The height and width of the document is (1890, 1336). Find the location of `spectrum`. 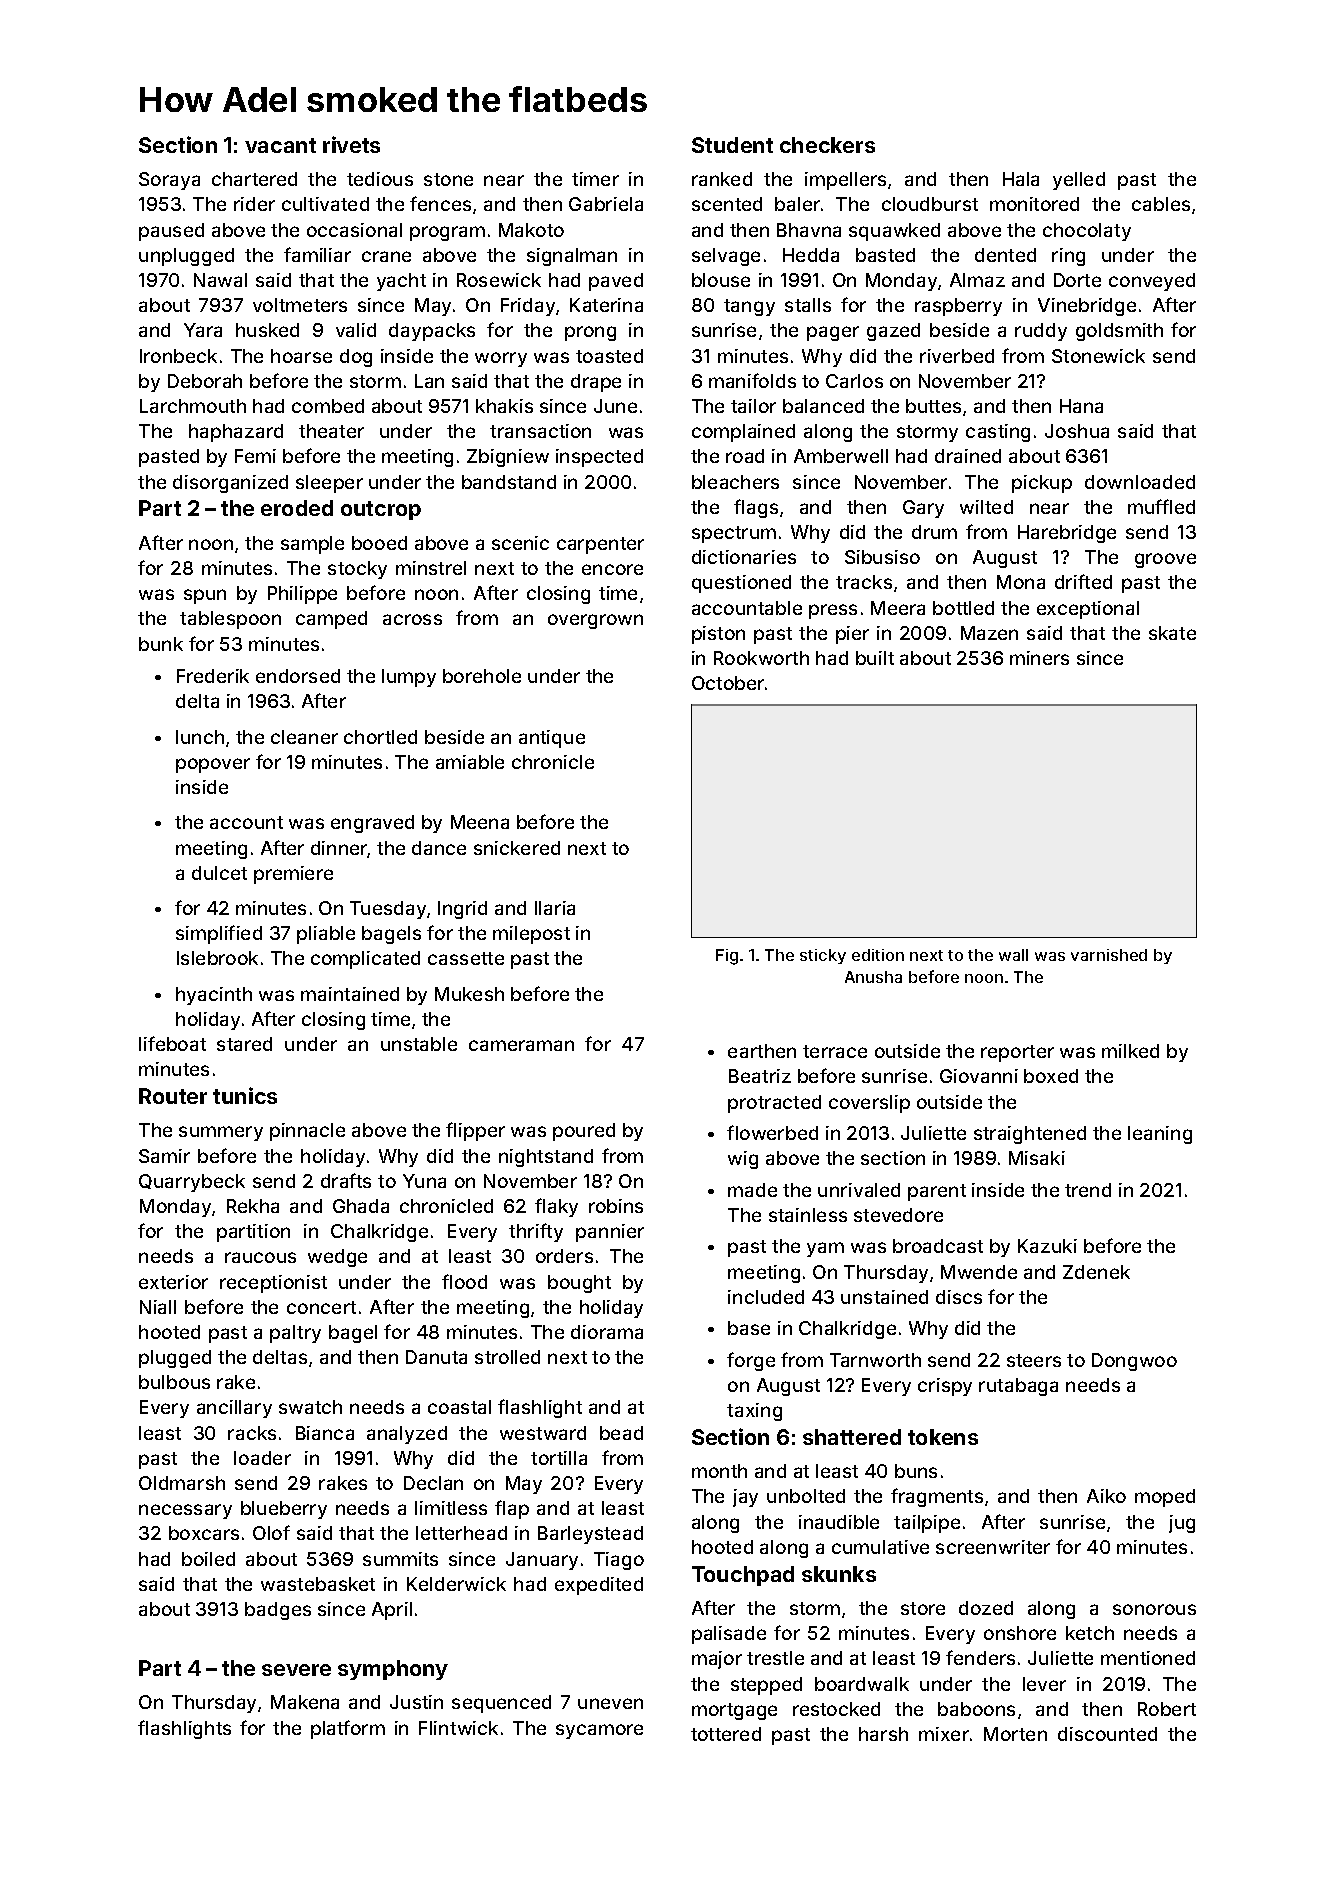

spectrum is located at coordinates (734, 534).
